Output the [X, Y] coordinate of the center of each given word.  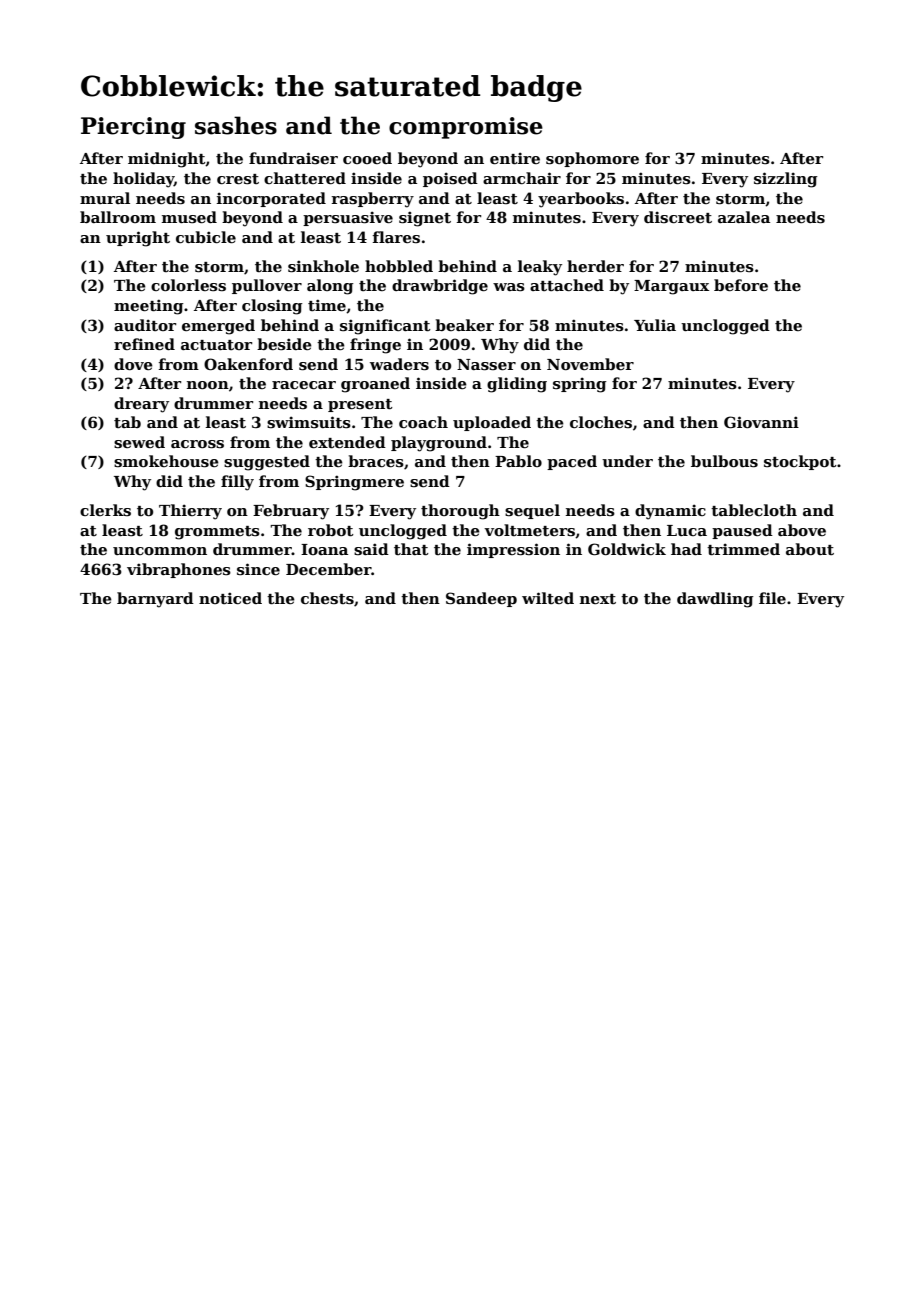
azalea [744, 217]
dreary [141, 405]
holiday [143, 180]
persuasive [348, 218]
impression [513, 550]
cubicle [206, 237]
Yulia [655, 325]
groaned [375, 385]
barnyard [155, 600]
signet [425, 219]
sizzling [786, 180]
